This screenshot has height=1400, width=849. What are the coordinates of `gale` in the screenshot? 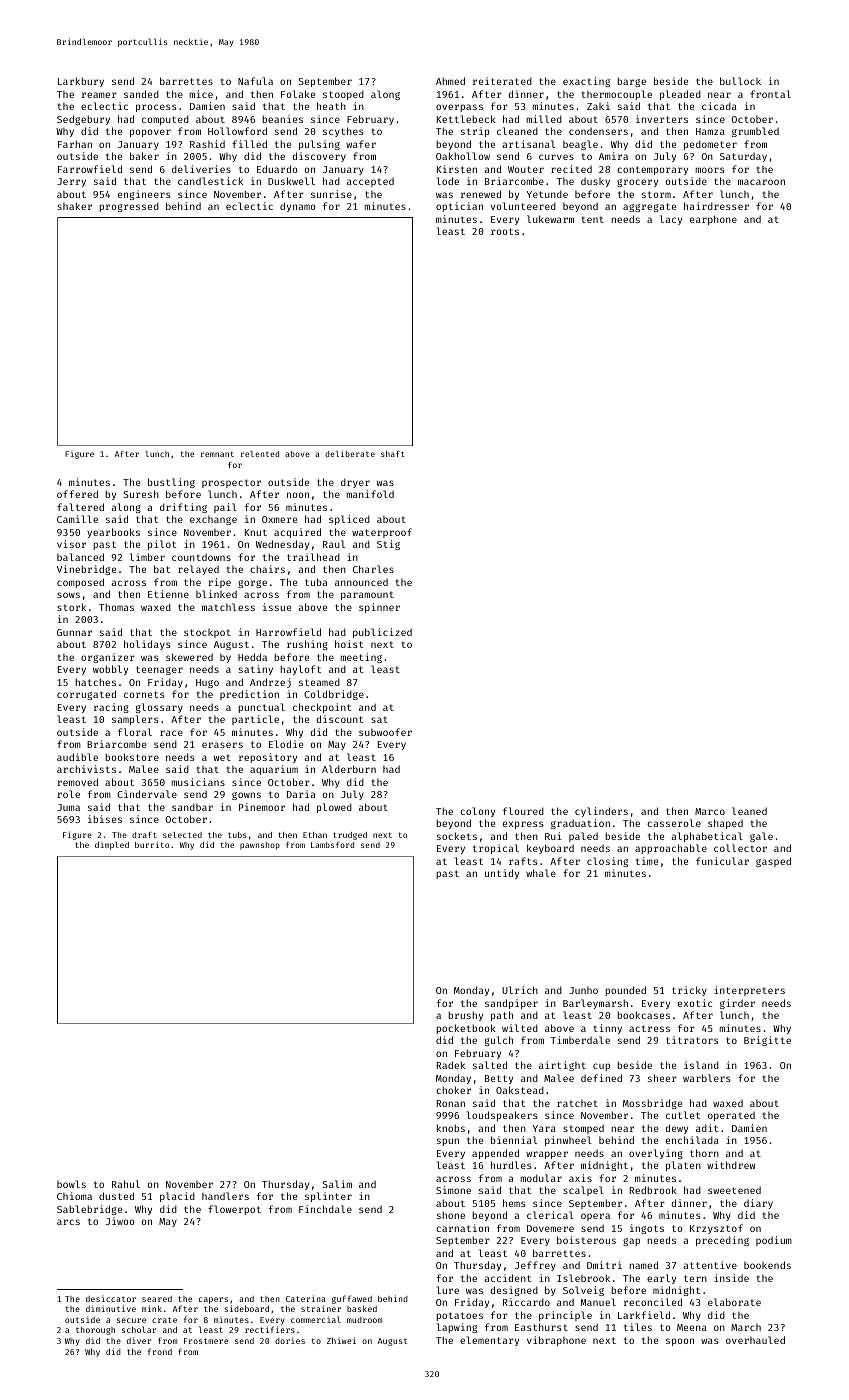 It's located at (761, 837).
